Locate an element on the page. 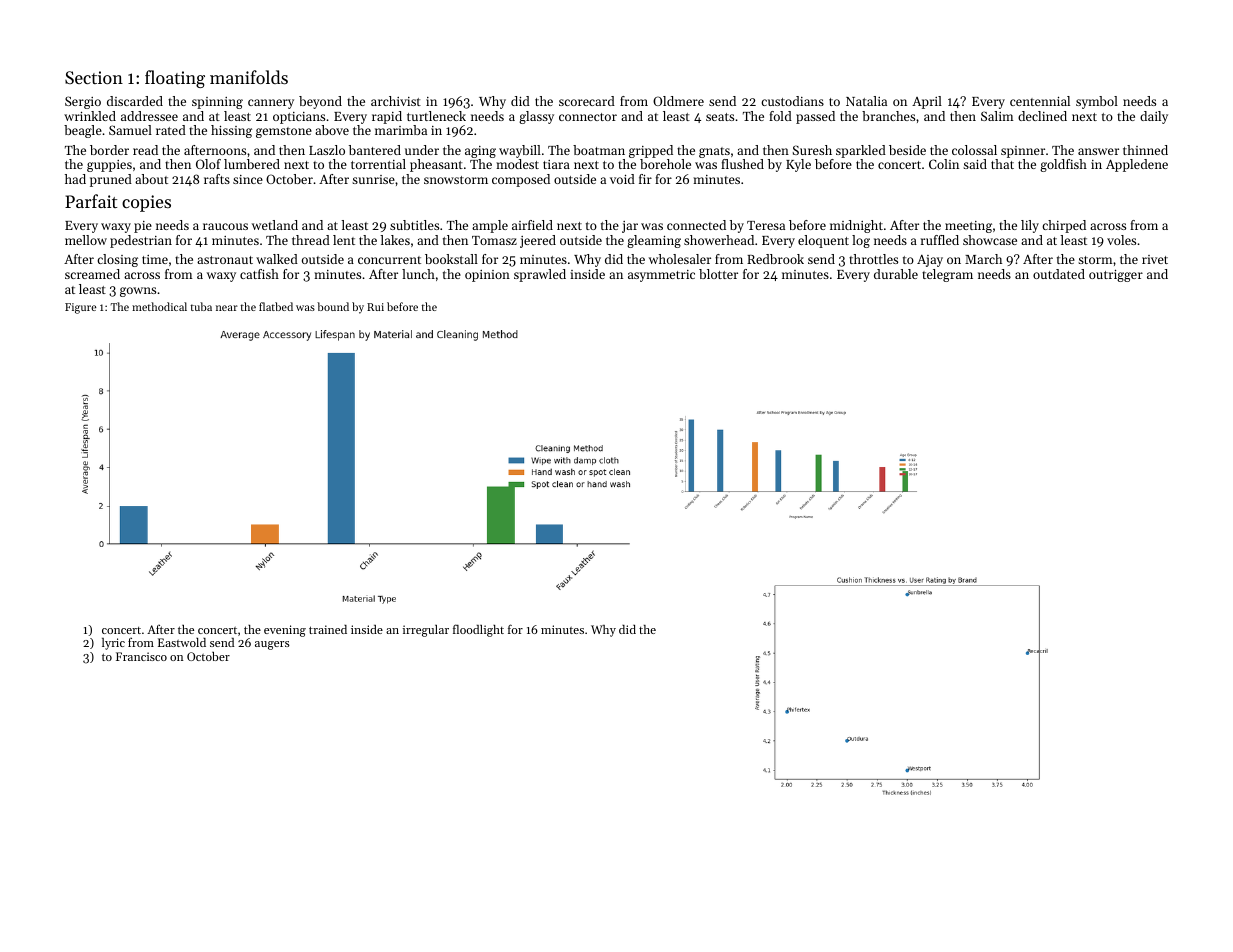 This page has width=1233, height=952. asymmetric is located at coordinates (661, 276).
